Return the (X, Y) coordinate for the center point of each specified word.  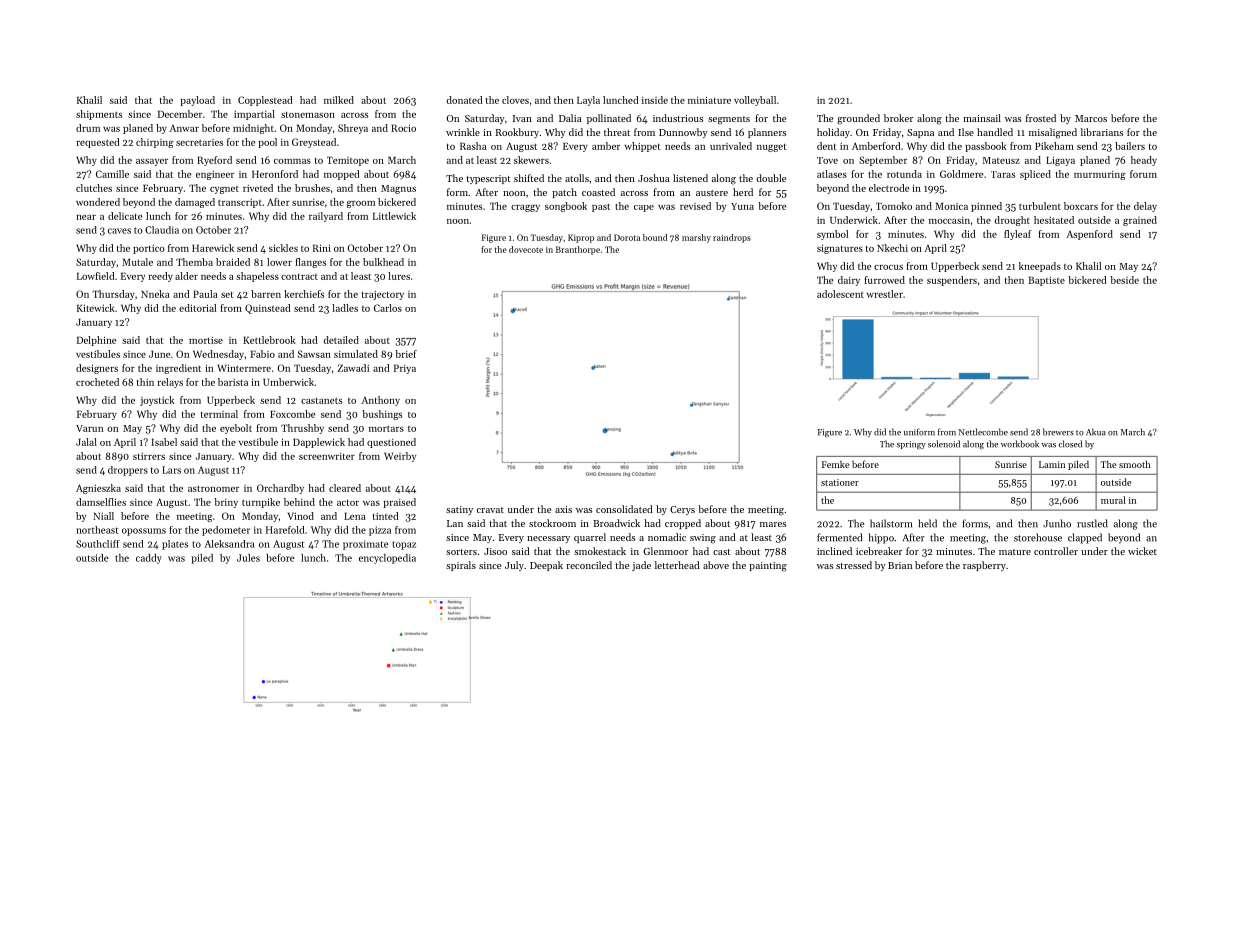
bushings (382, 415)
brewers (1058, 432)
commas (292, 161)
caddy (149, 559)
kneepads (1040, 267)
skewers (531, 160)
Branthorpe (578, 250)
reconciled (589, 565)
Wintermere (244, 368)
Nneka (155, 294)
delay (1145, 207)
